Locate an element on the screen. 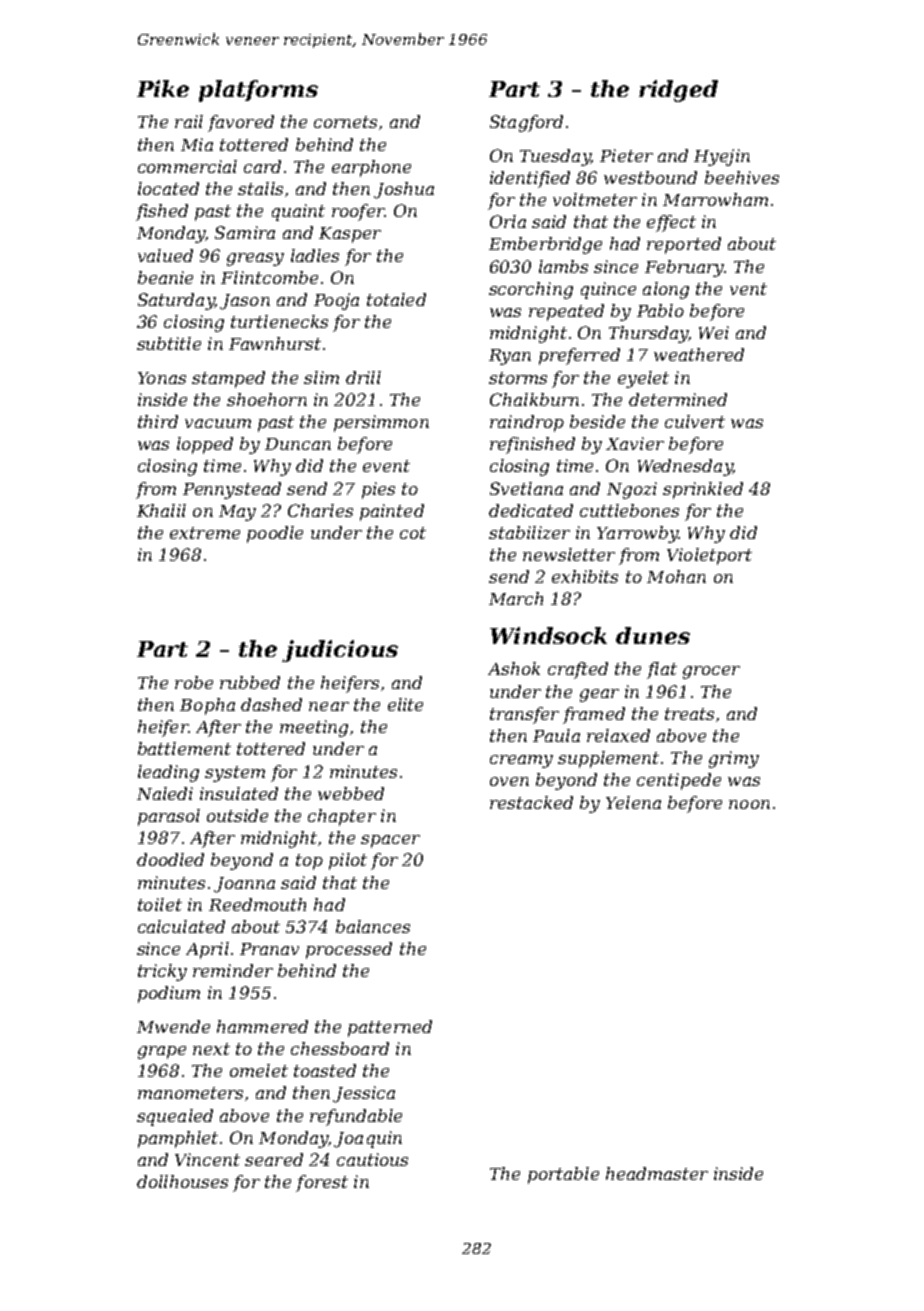 The image size is (924, 1311). ridged is located at coordinates (678, 91).
